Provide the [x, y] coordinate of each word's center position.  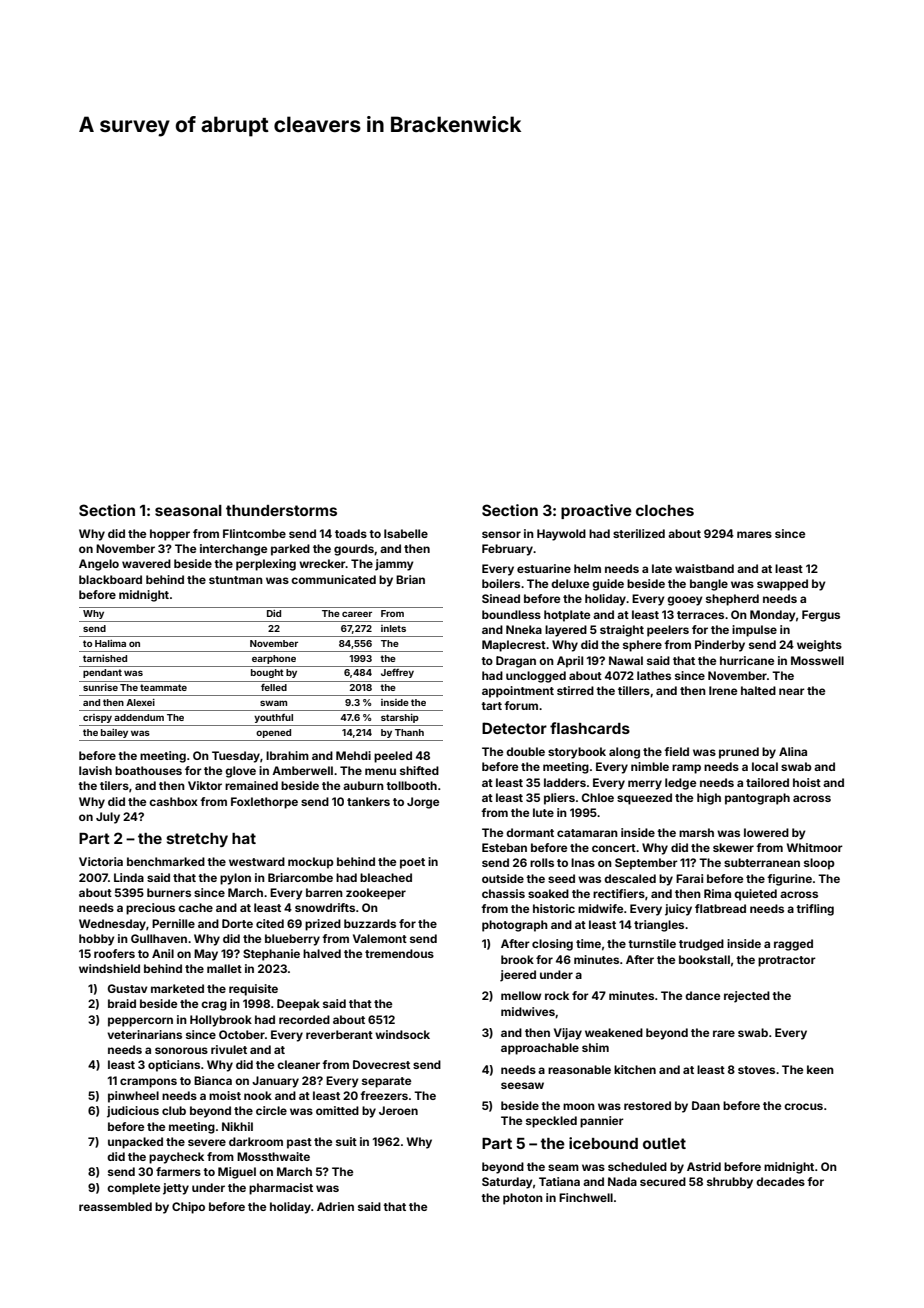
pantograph [757, 799]
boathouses [148, 770]
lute [543, 812]
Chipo [188, 1208]
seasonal [188, 510]
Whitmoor [815, 847]
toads [351, 533]
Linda [129, 877]
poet [412, 863]
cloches [665, 510]
